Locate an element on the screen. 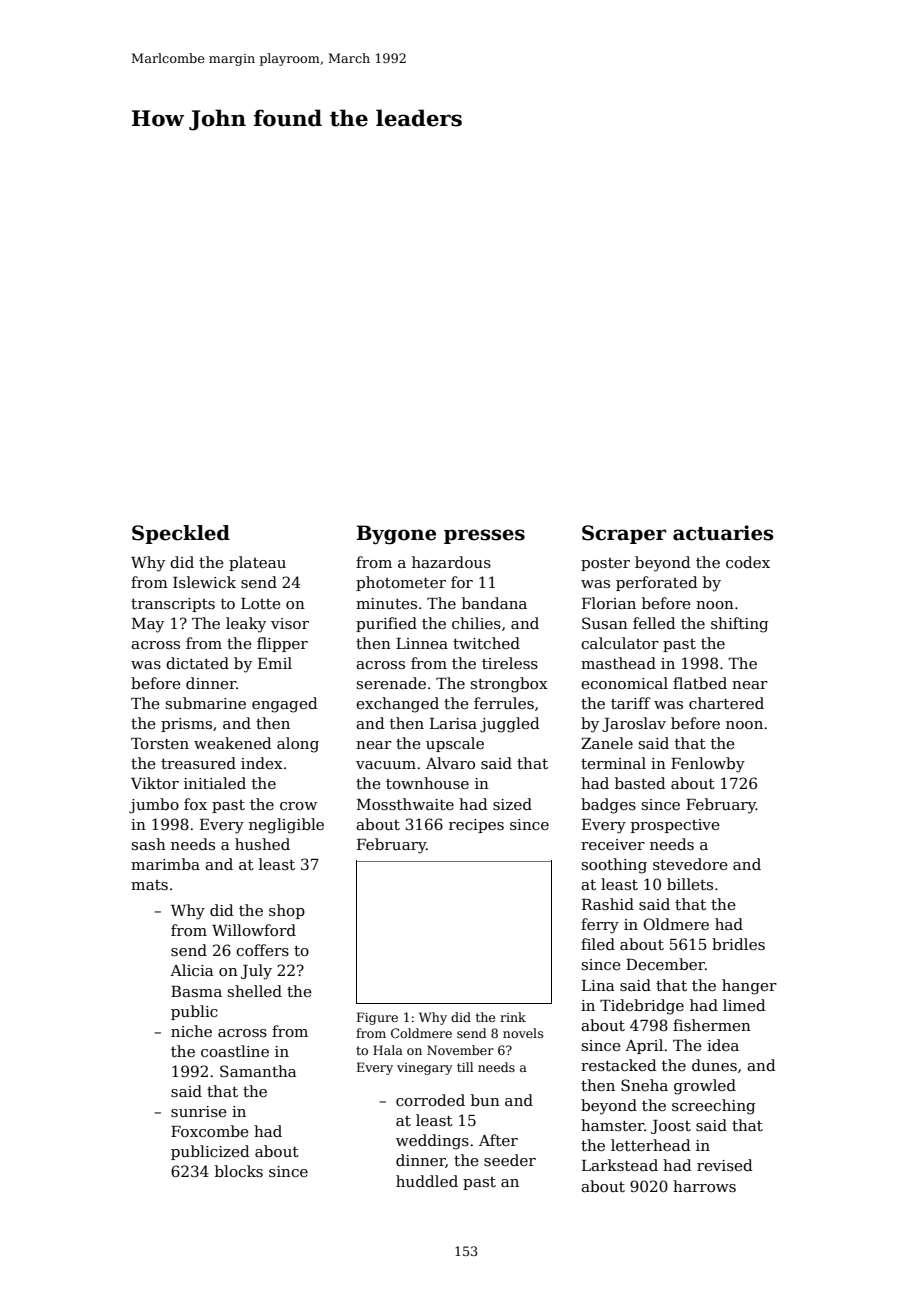 The height and width of the screenshot is (1316, 908). perforated is located at coordinates (657, 583).
